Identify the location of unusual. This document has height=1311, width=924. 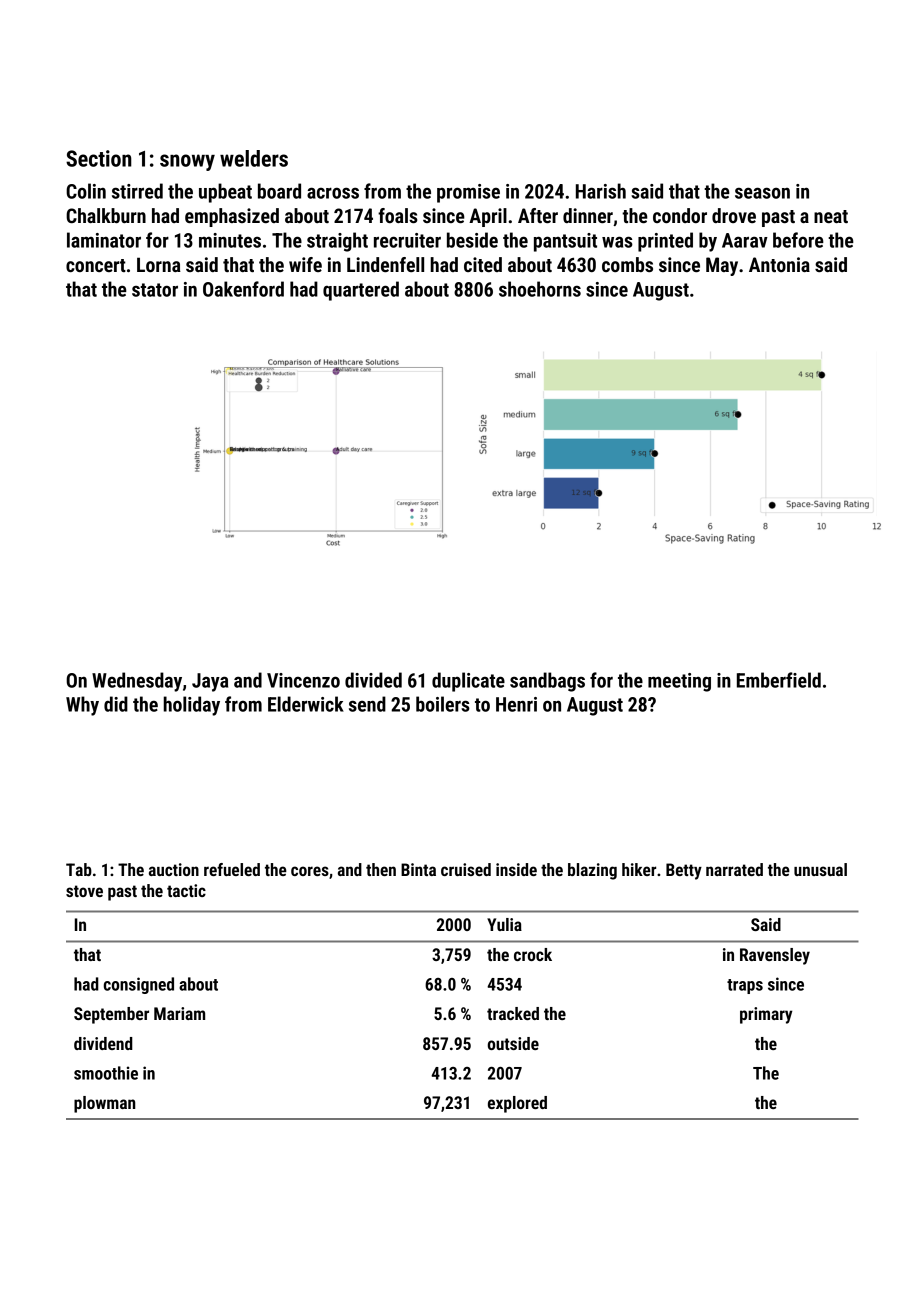
(820, 869).
